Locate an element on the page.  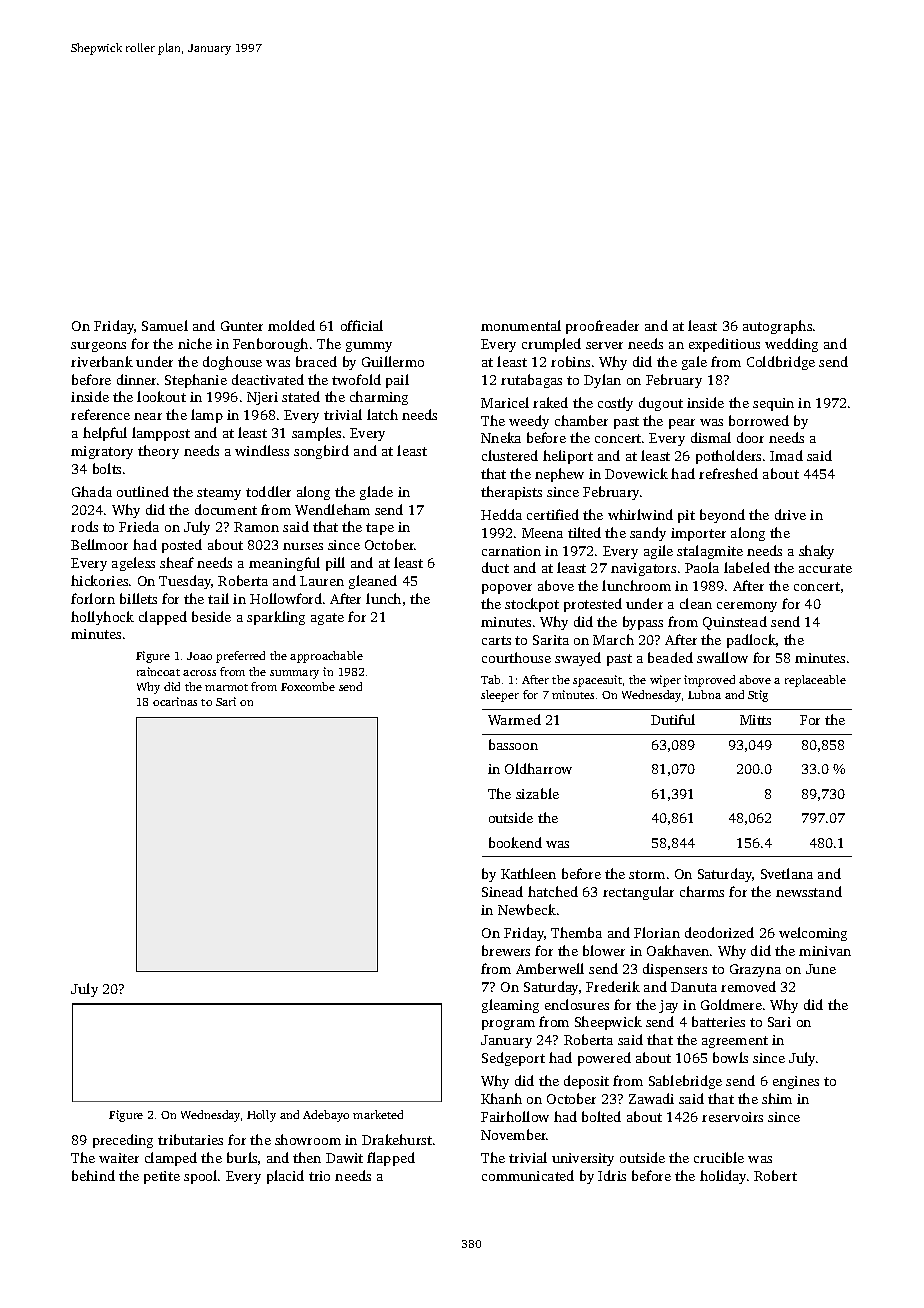
charms is located at coordinates (702, 891).
